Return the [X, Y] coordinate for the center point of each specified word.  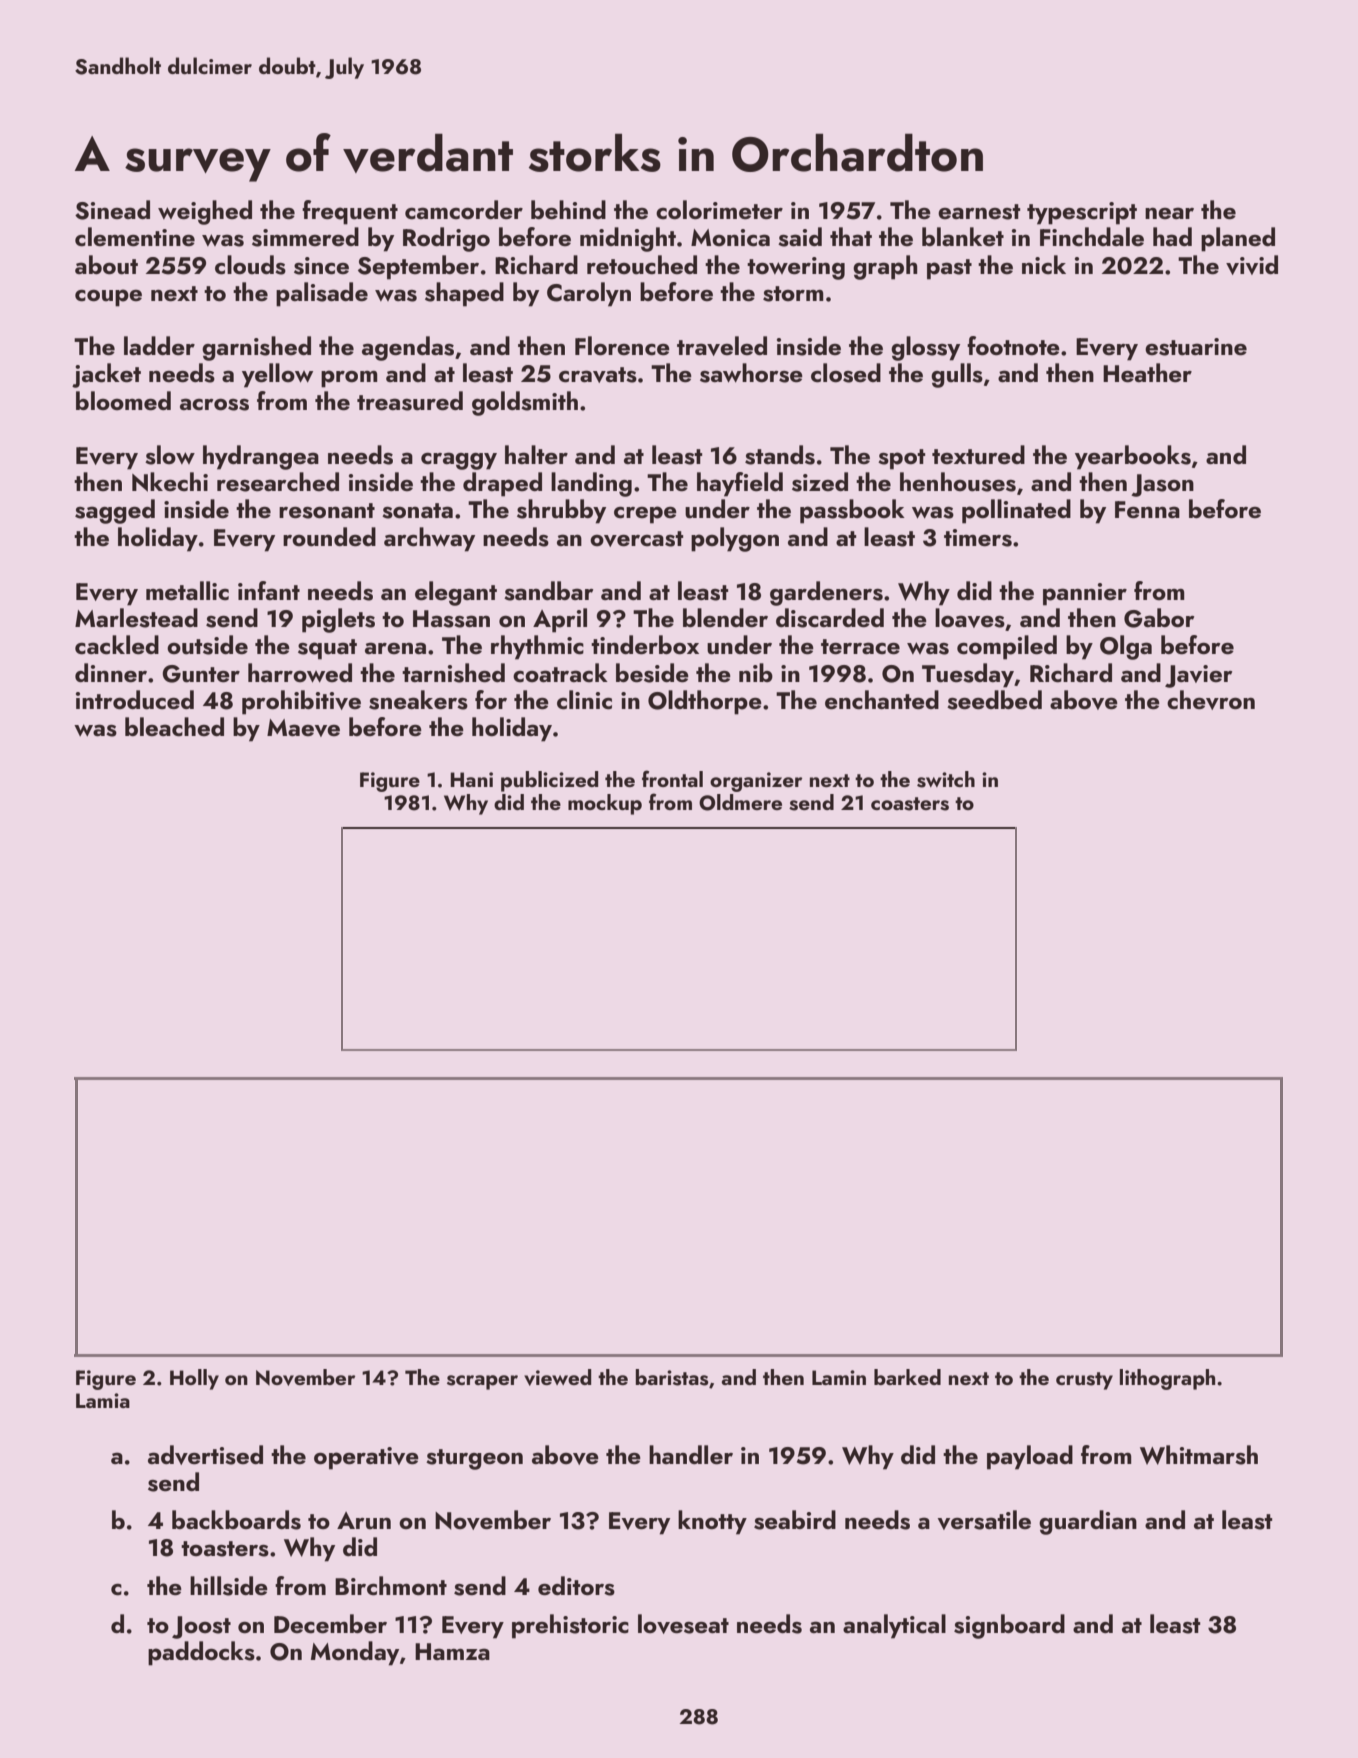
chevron [1211, 700]
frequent [350, 212]
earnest [979, 212]
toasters [225, 1549]
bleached [174, 726]
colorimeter [719, 209]
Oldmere [740, 802]
